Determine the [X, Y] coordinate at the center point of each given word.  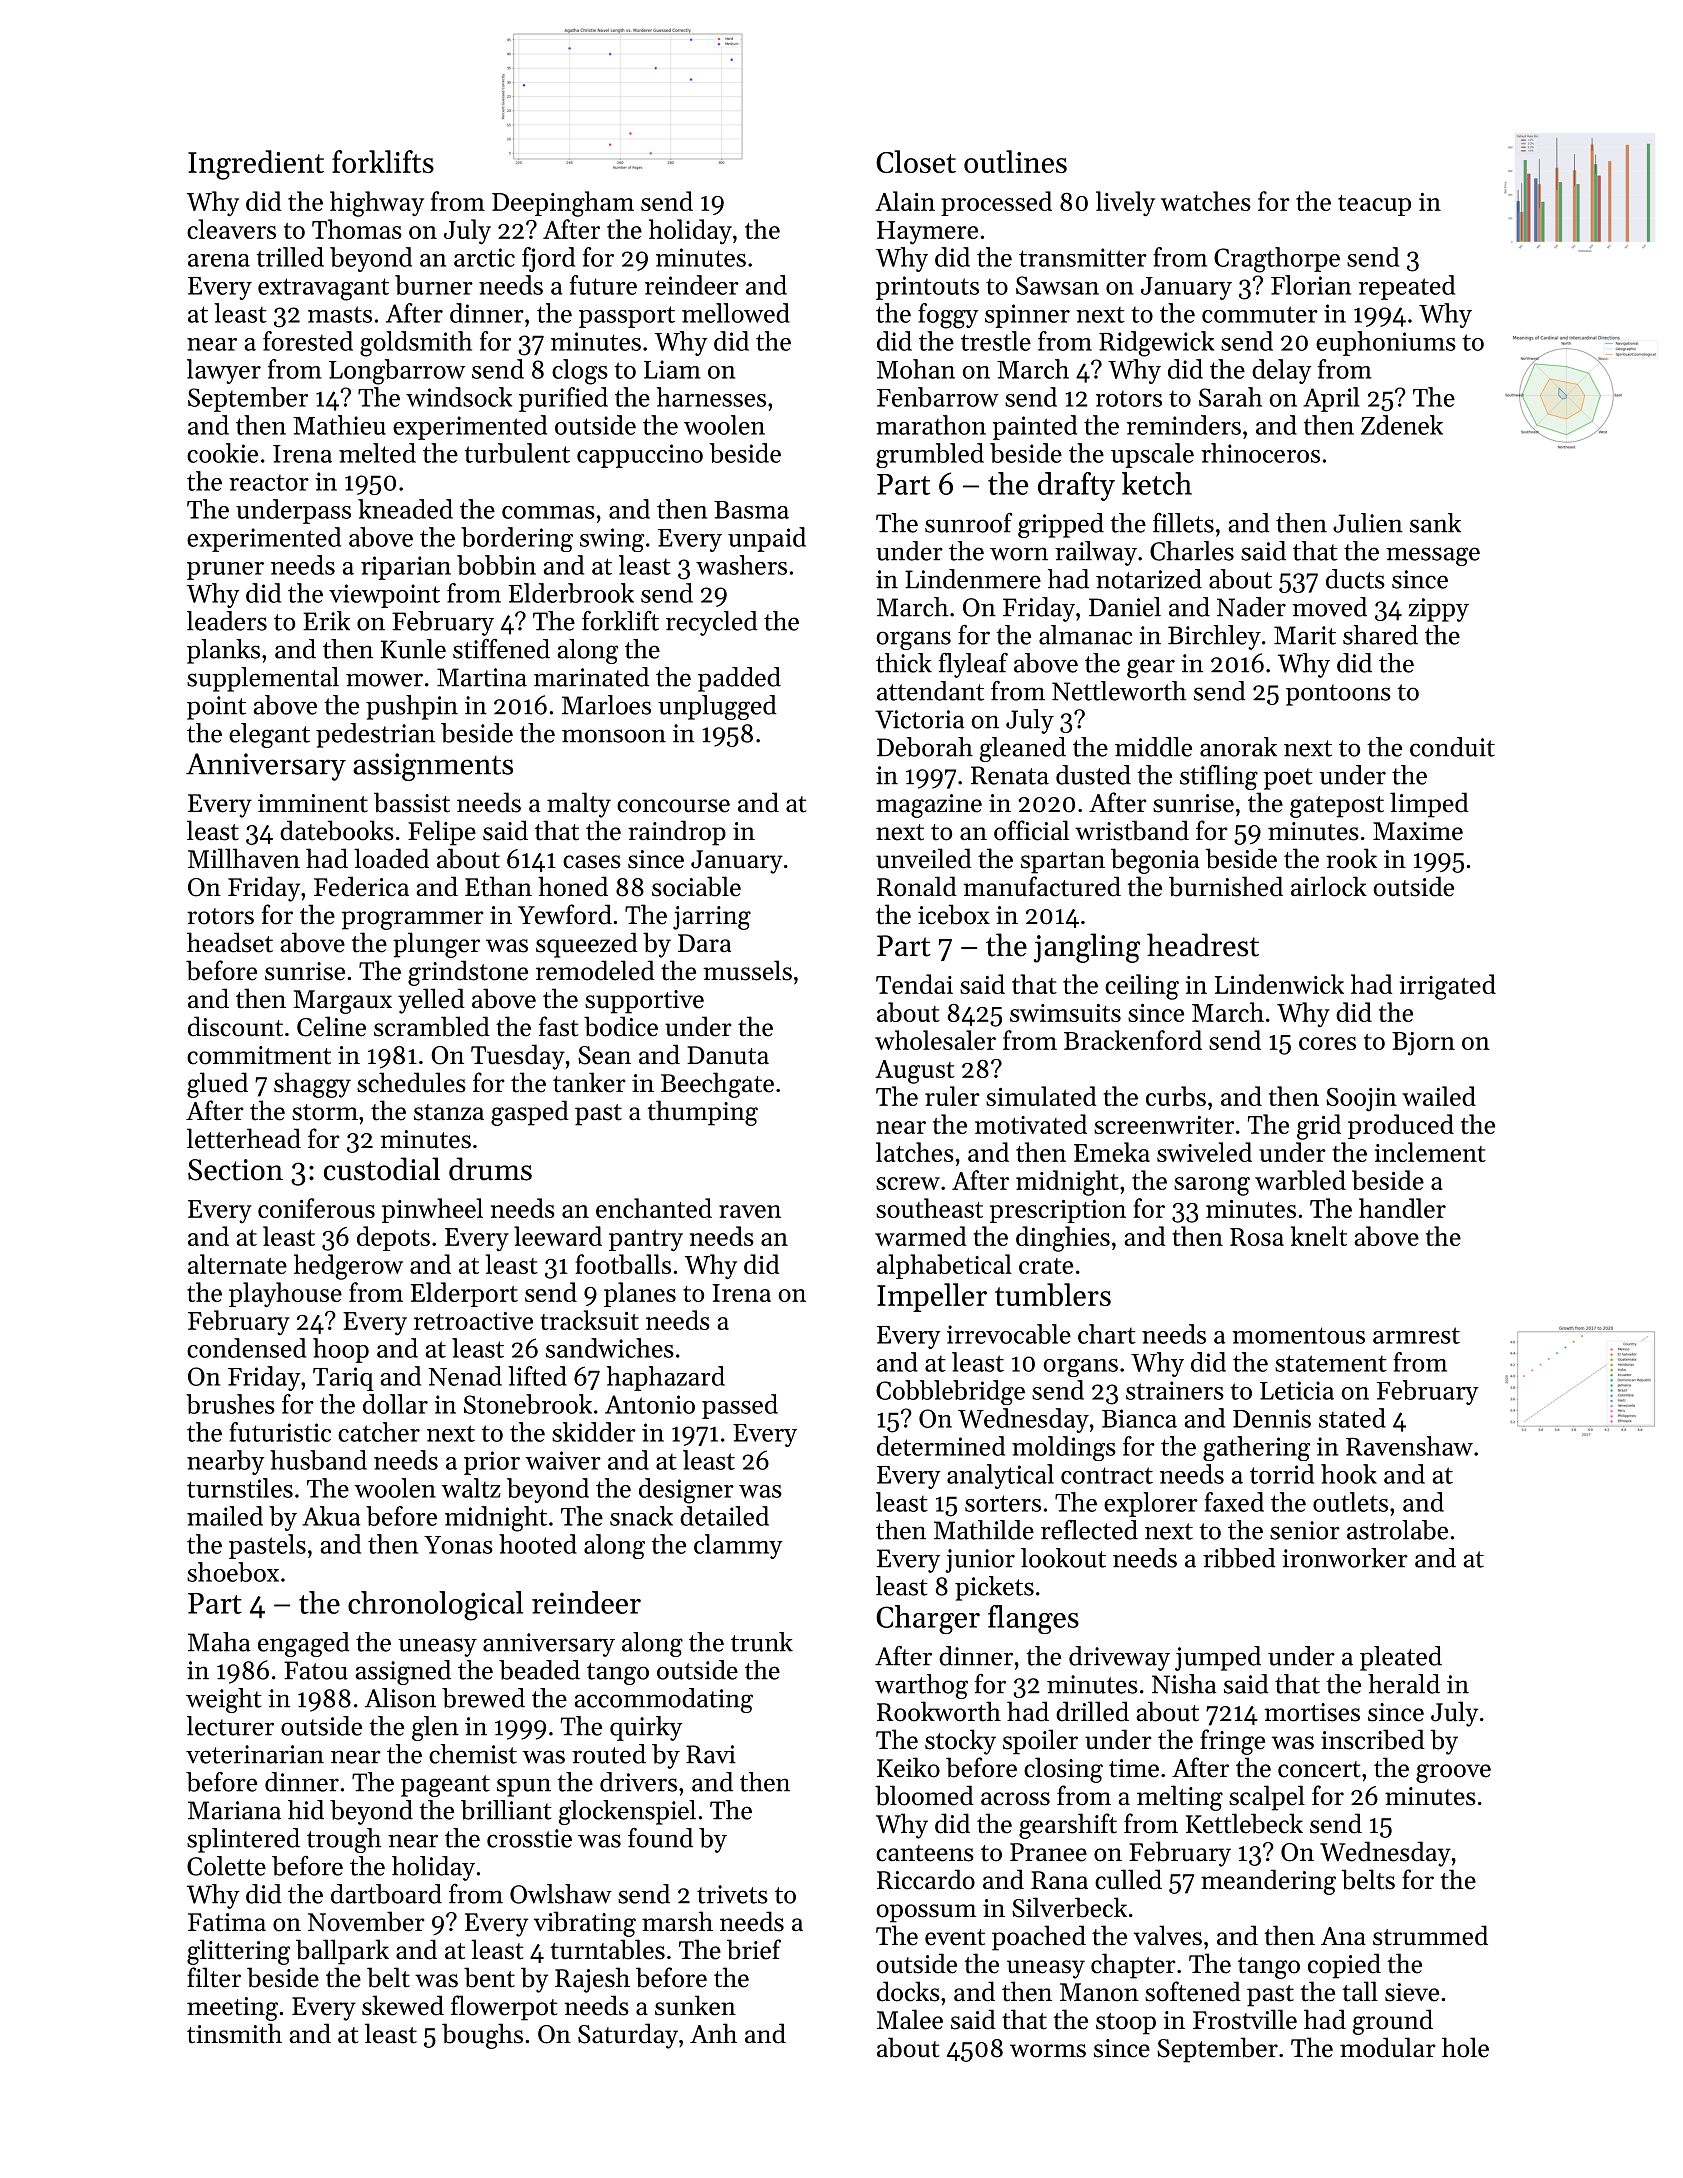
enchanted [654, 1208]
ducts [1355, 579]
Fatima [227, 1922]
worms [1048, 2051]
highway [377, 204]
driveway [1119, 1658]
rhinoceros [1260, 453]
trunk [762, 1642]
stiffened [501, 649]
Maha [219, 1642]
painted [1035, 427]
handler [1402, 1208]
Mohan [916, 369]
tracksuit [589, 1320]
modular [1388, 2047]
